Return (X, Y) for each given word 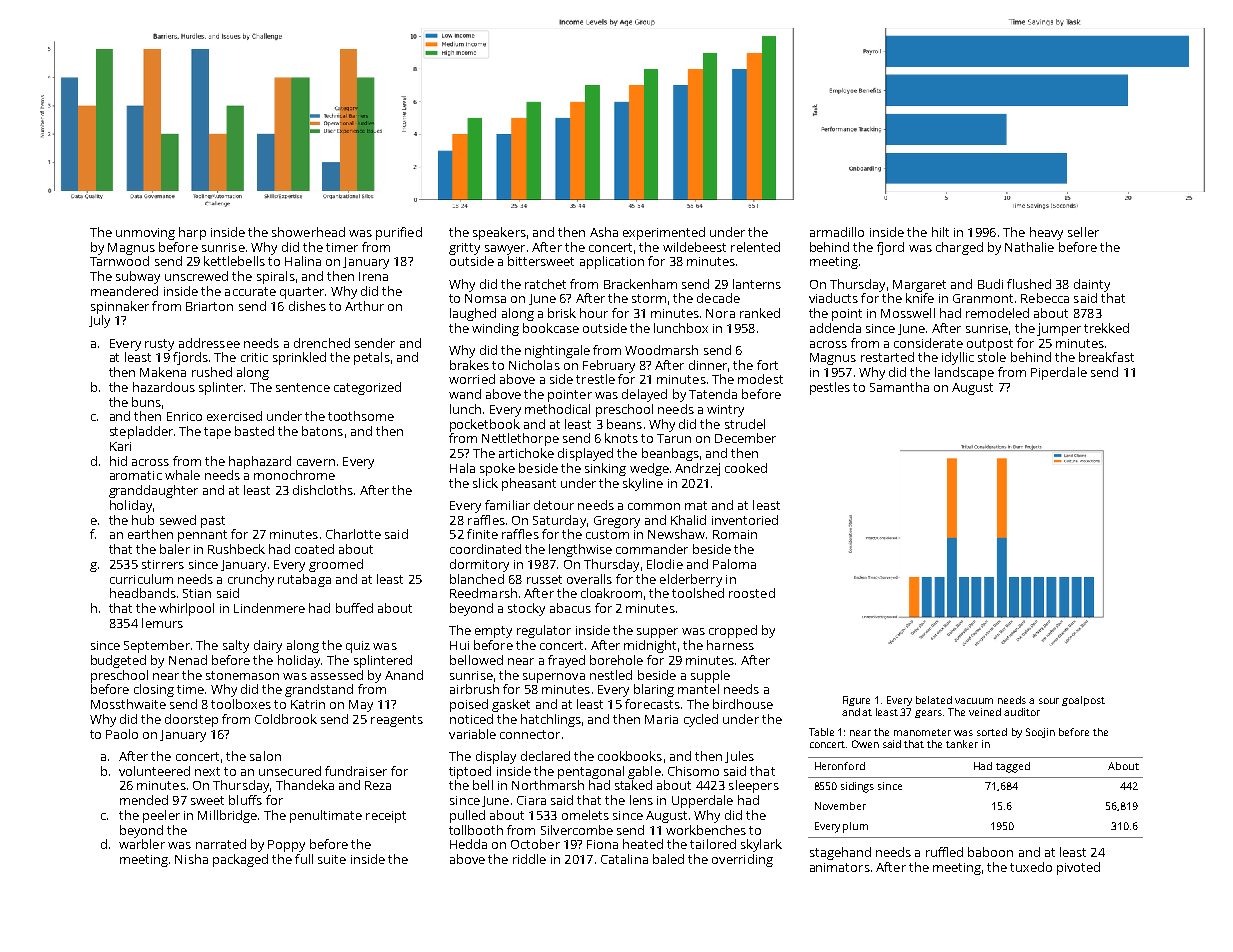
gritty (464, 249)
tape (217, 433)
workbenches (706, 830)
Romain (735, 534)
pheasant (529, 484)
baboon (990, 852)
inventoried (745, 520)
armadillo (837, 232)
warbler (142, 844)
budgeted (118, 661)
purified (399, 233)
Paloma (734, 564)
